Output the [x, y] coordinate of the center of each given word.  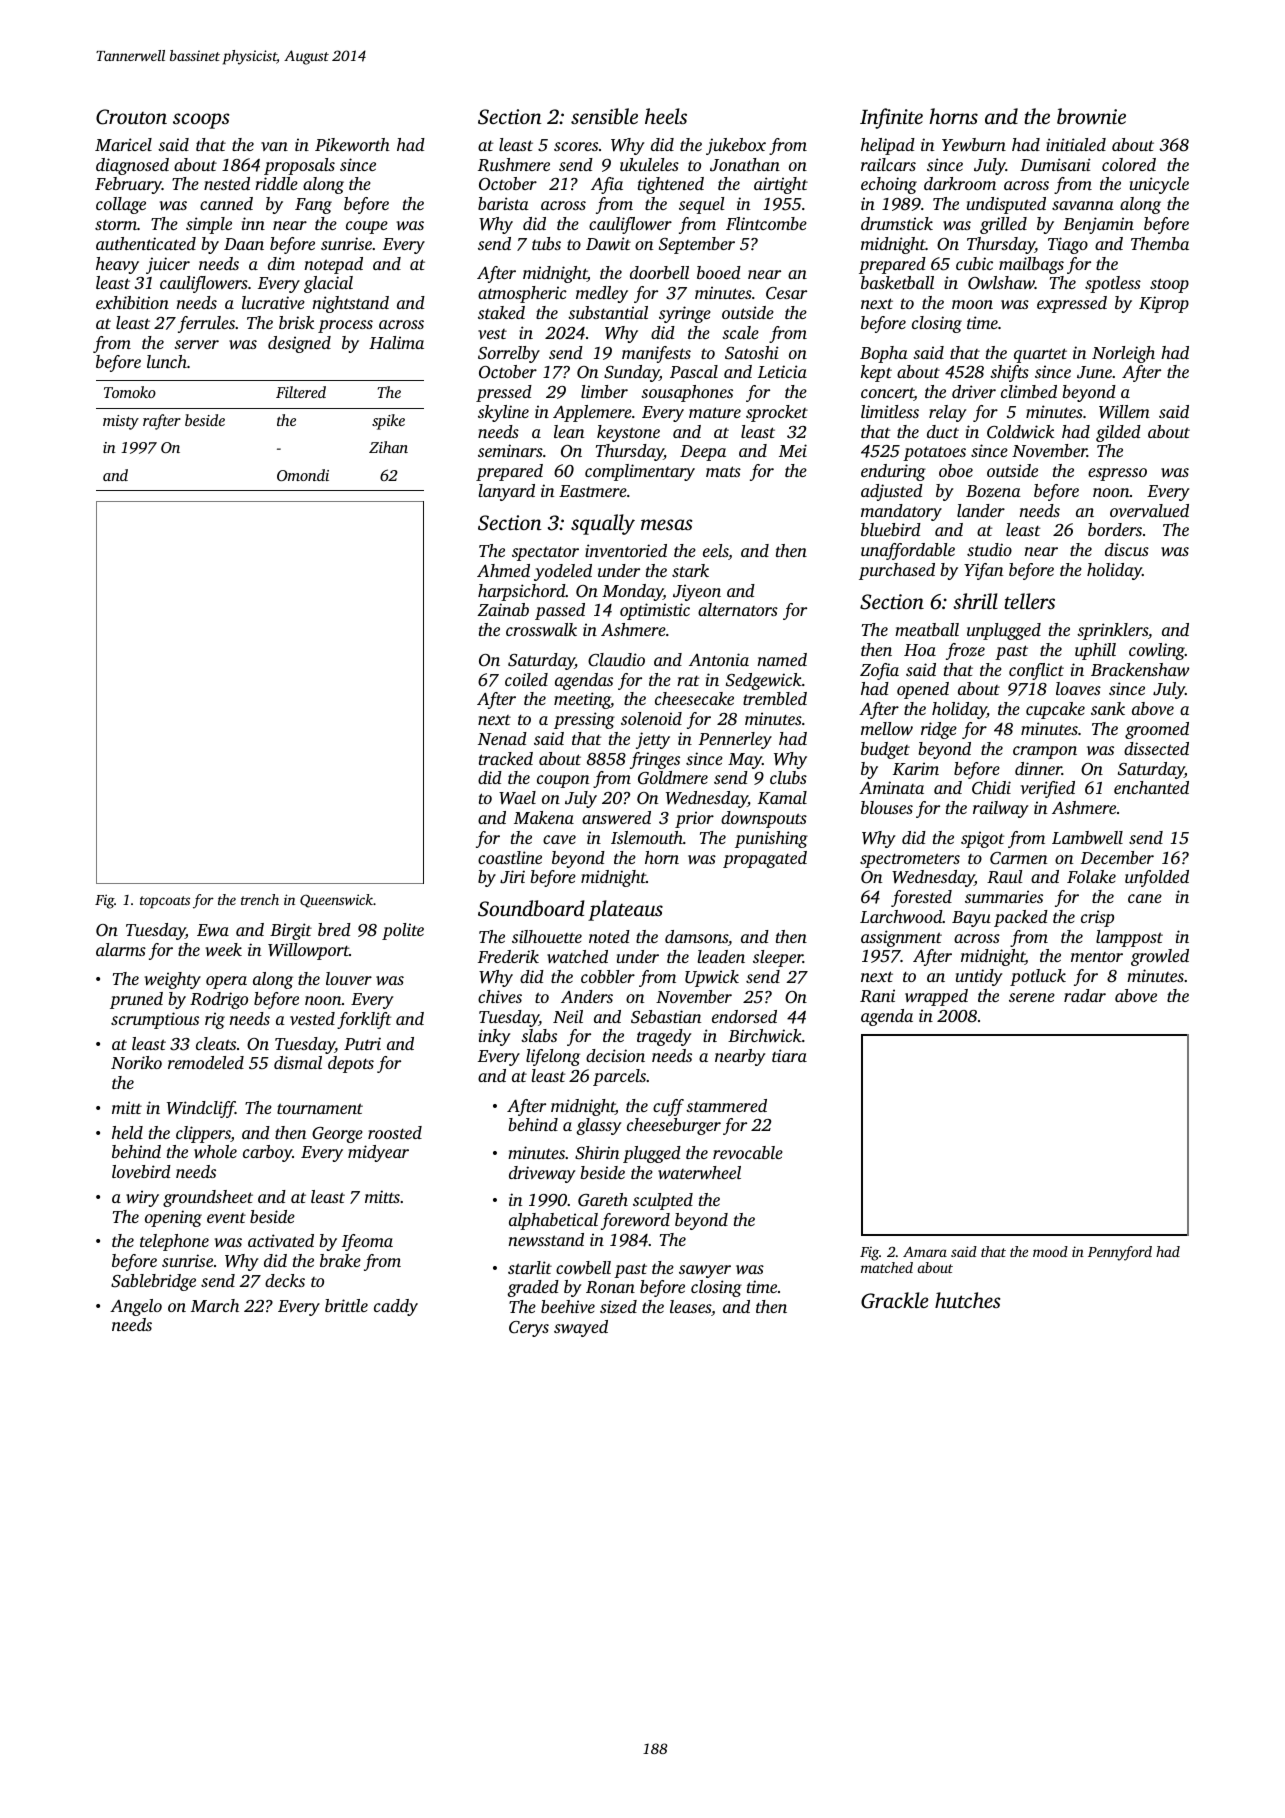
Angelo [136, 1307]
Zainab [503, 609]
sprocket [777, 413]
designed [299, 344]
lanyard [506, 492]
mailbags [1031, 265]
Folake [1091, 876]
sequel [702, 205]
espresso [1117, 474]
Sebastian [666, 1017]
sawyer [705, 1271]
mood [1050, 1251]
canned [226, 203]
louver [349, 978]
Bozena [993, 491]
